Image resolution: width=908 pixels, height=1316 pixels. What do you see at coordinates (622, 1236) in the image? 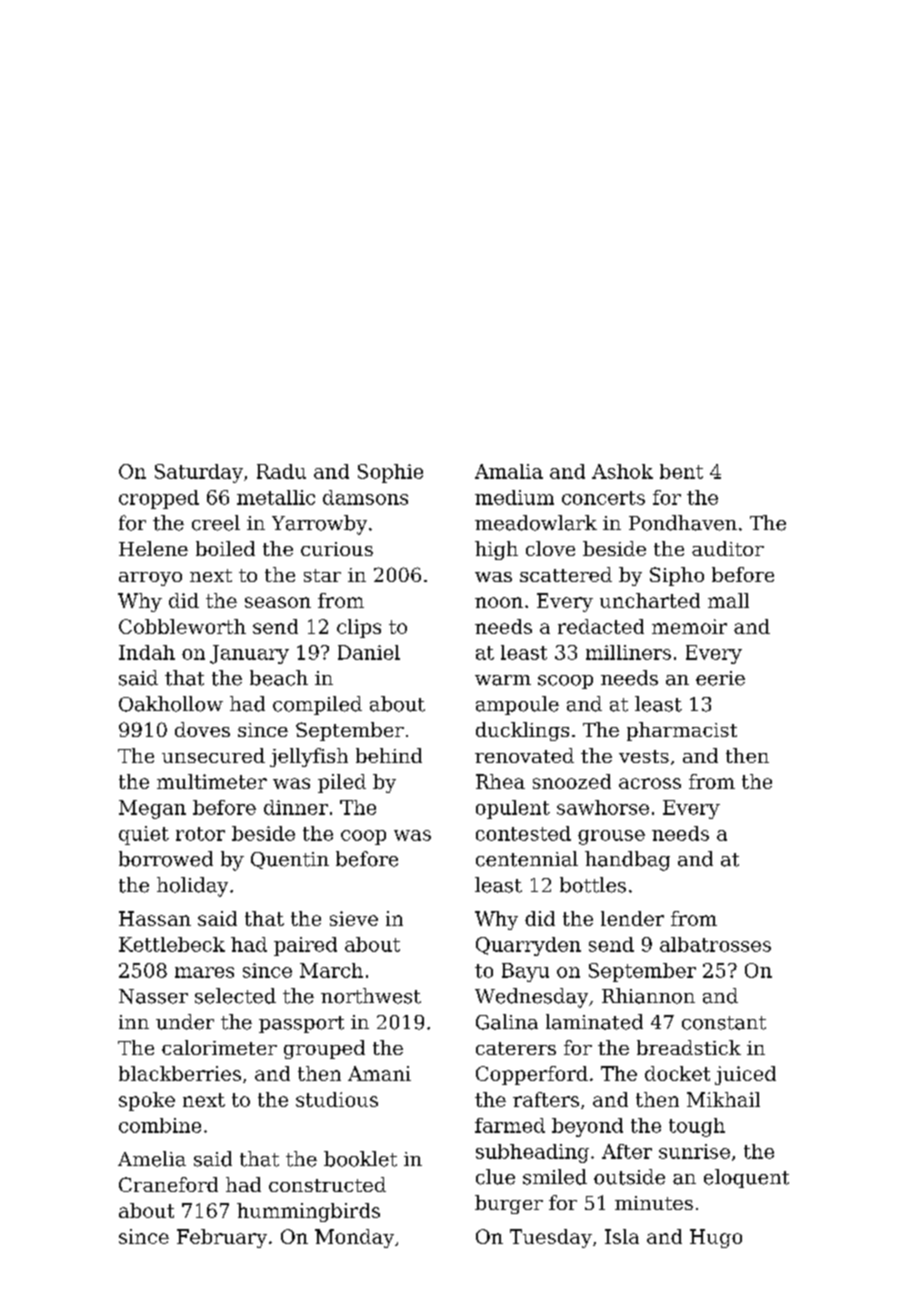
I see `Isla` at bounding box center [622, 1236].
